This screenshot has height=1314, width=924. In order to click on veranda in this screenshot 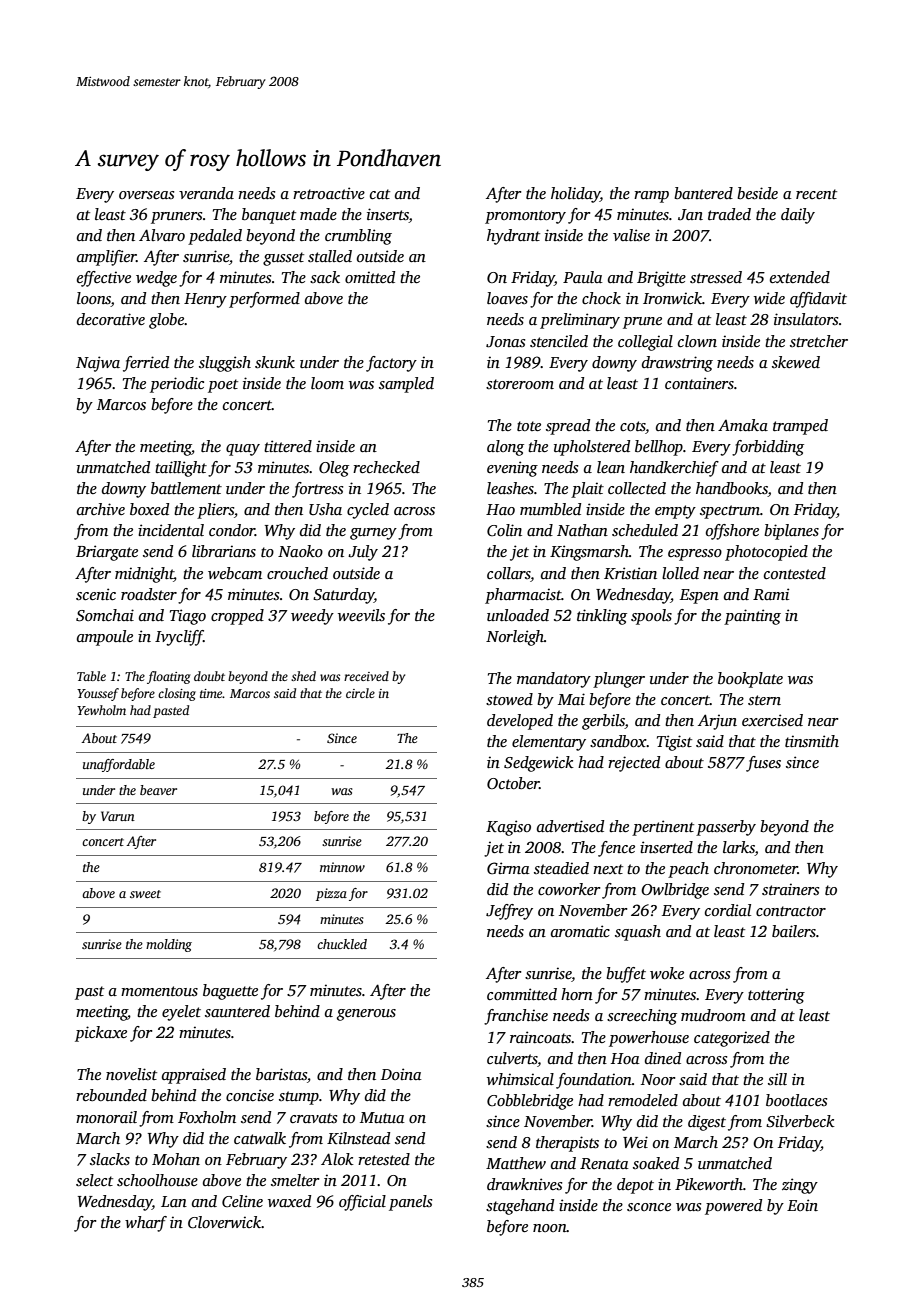, I will do `click(206, 193)`.
